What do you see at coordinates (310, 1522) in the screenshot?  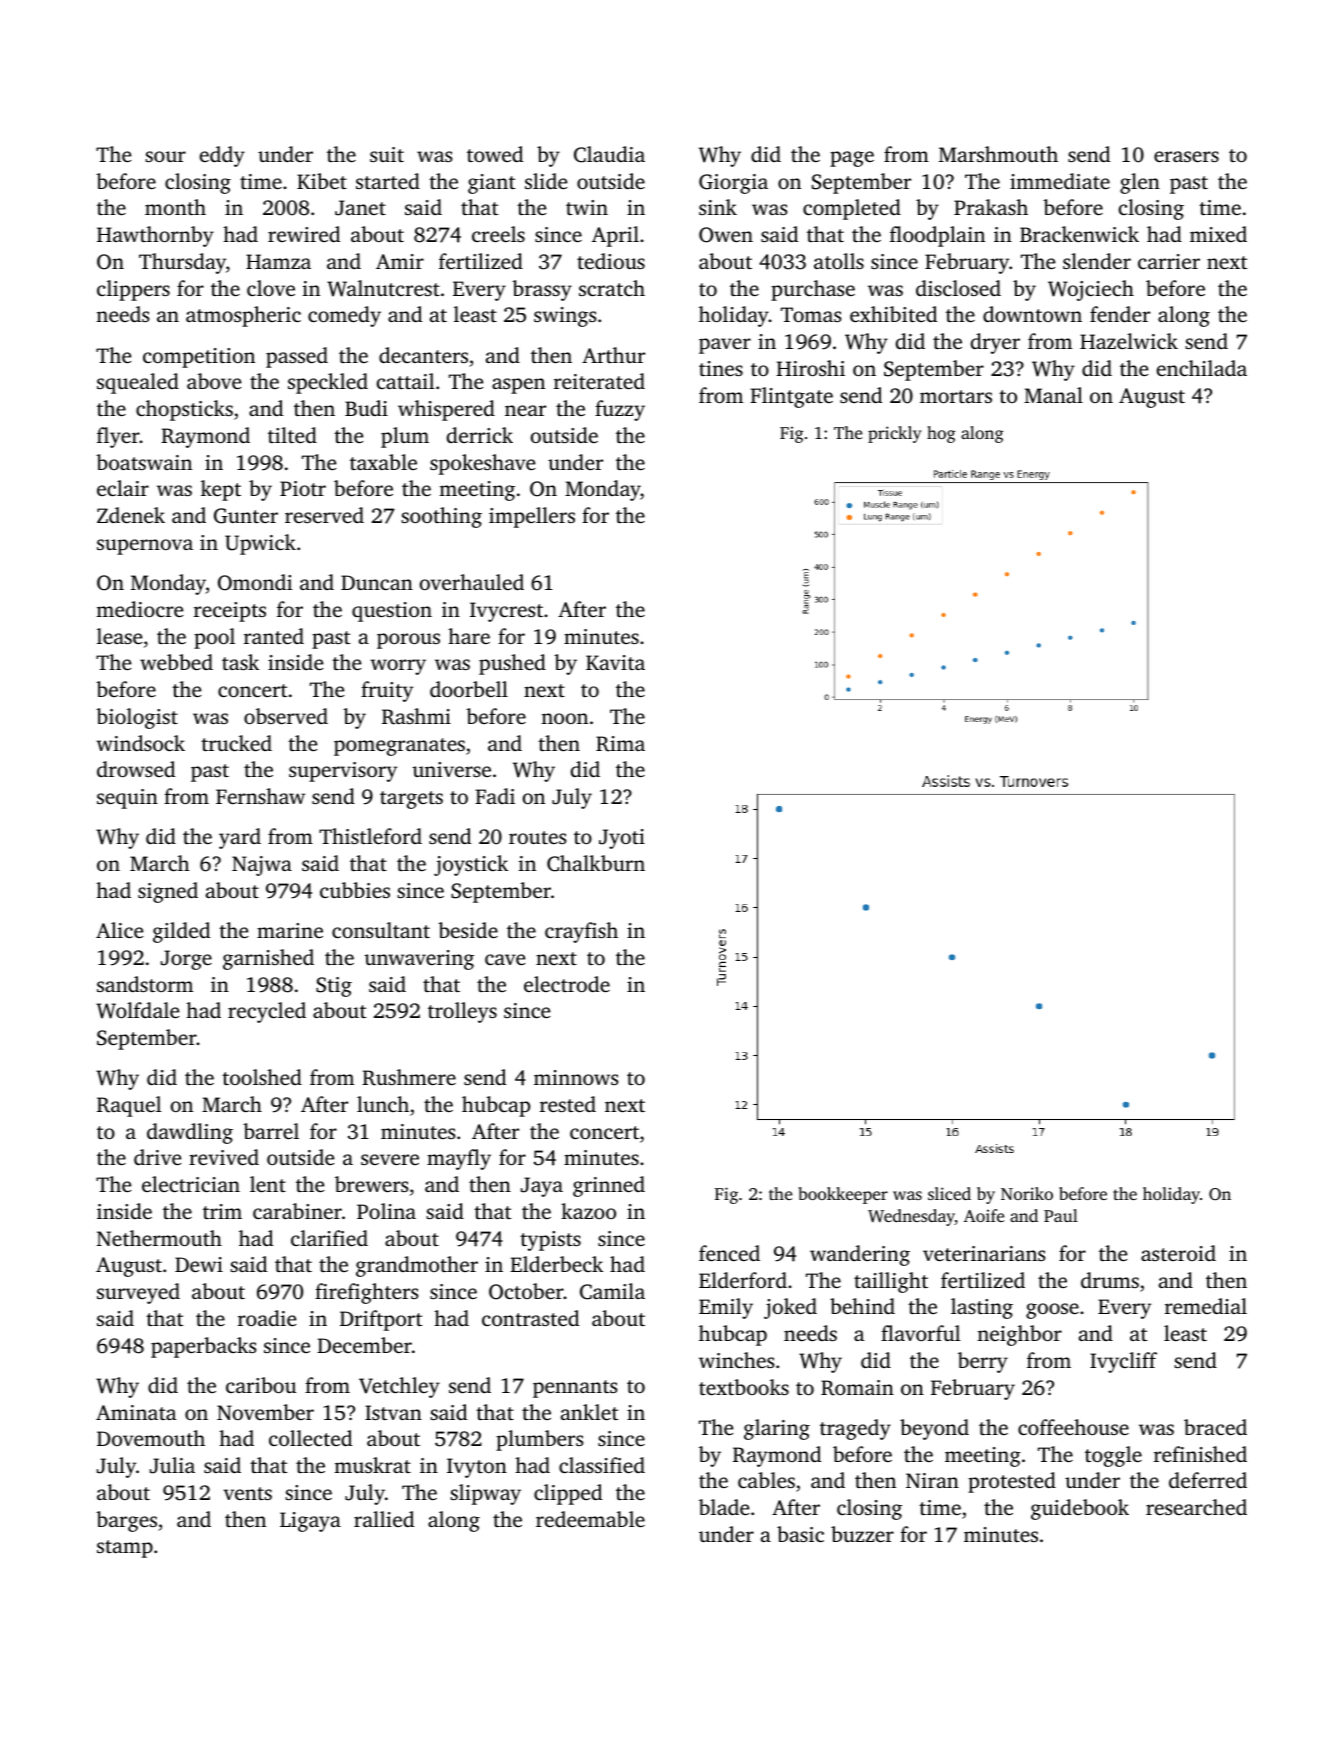 I see `Ligaya` at bounding box center [310, 1522].
